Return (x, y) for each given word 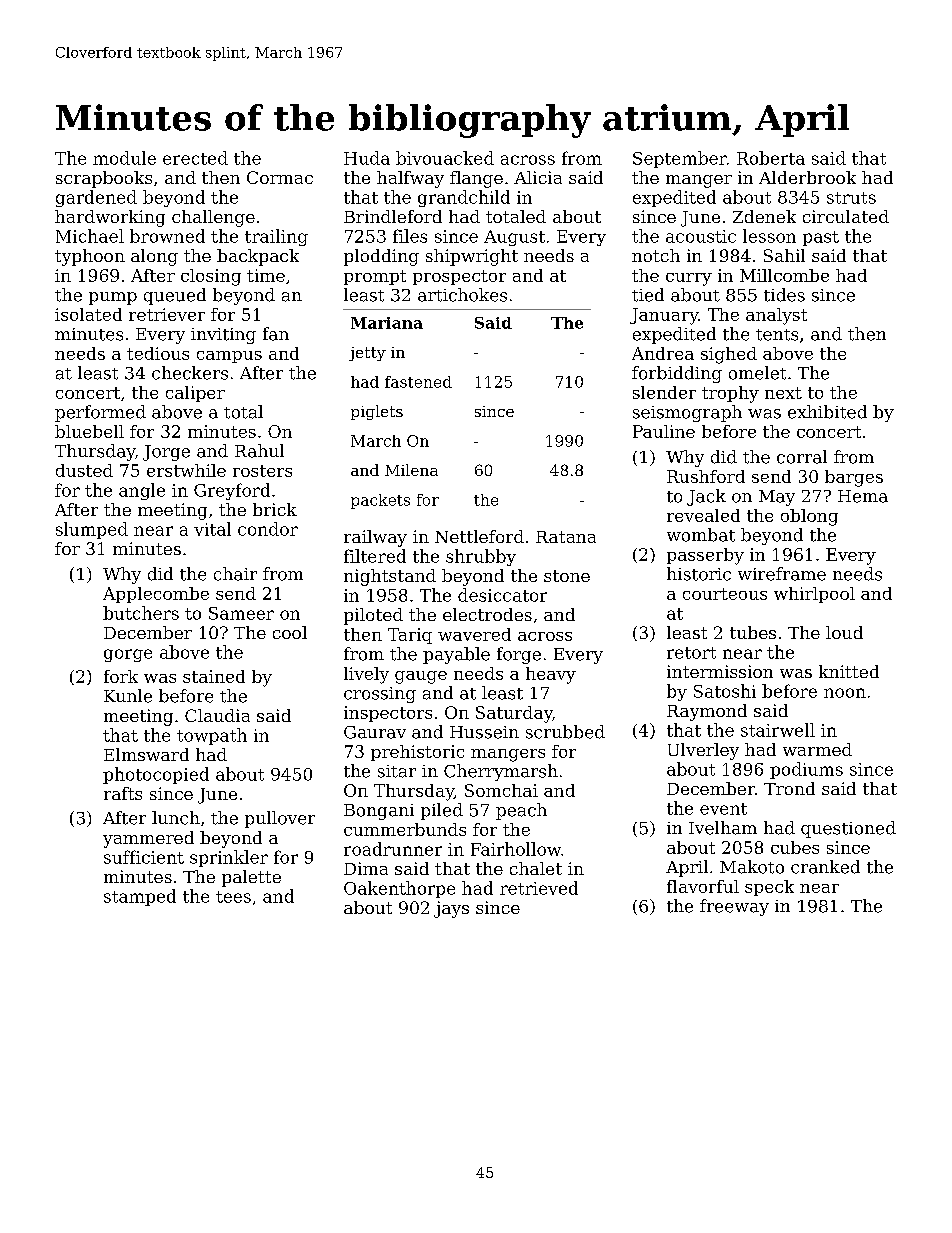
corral (802, 457)
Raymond (707, 712)
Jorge (166, 453)
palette (251, 878)
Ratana (566, 537)
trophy (730, 394)
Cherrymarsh (501, 772)
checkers (190, 373)
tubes (753, 632)
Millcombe (784, 275)
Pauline (664, 431)
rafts (123, 793)
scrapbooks (104, 179)
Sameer (241, 613)
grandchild (464, 198)
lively (366, 675)
